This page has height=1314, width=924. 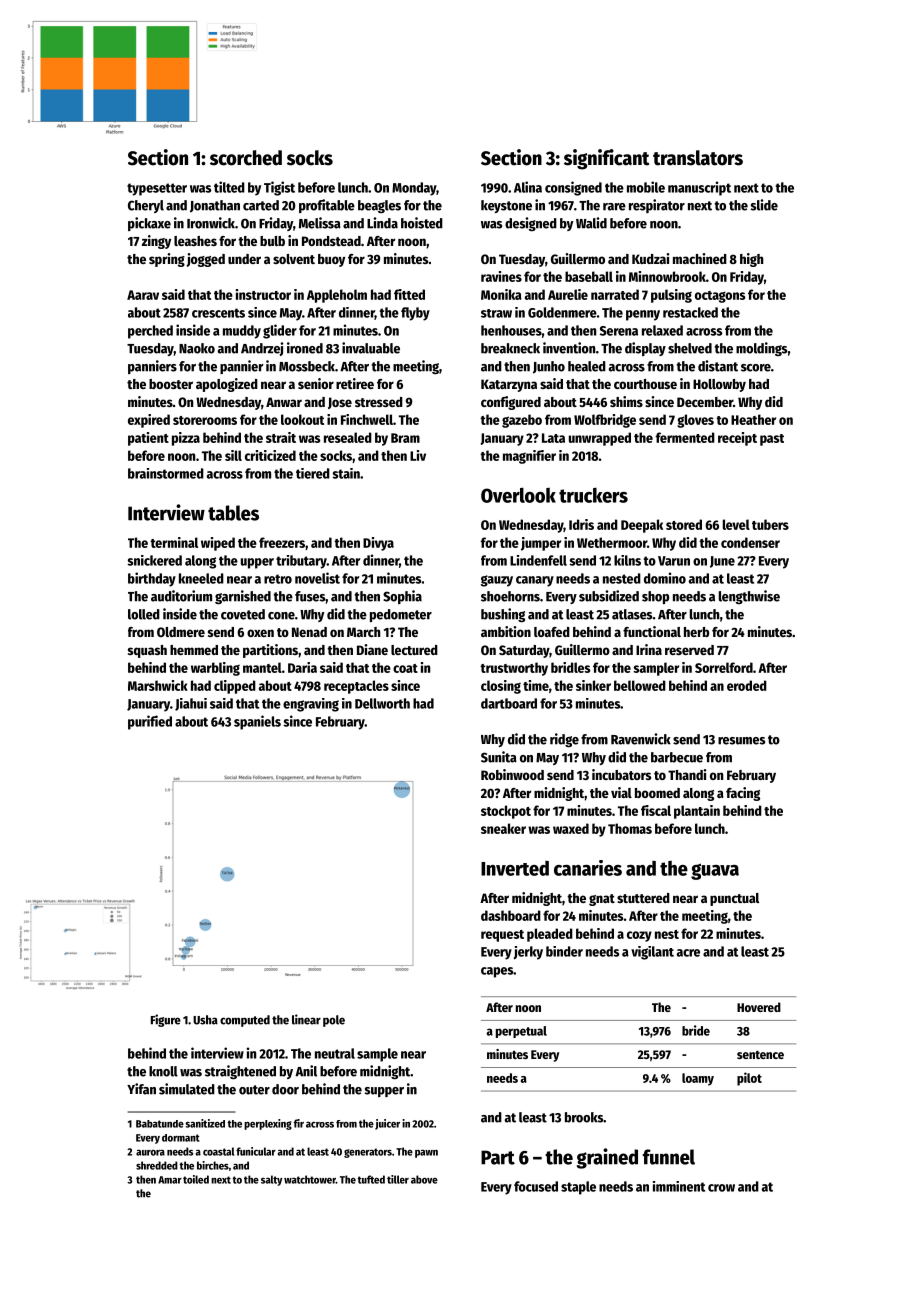 What do you see at coordinates (737, 439) in the page?
I see `receipt` at bounding box center [737, 439].
